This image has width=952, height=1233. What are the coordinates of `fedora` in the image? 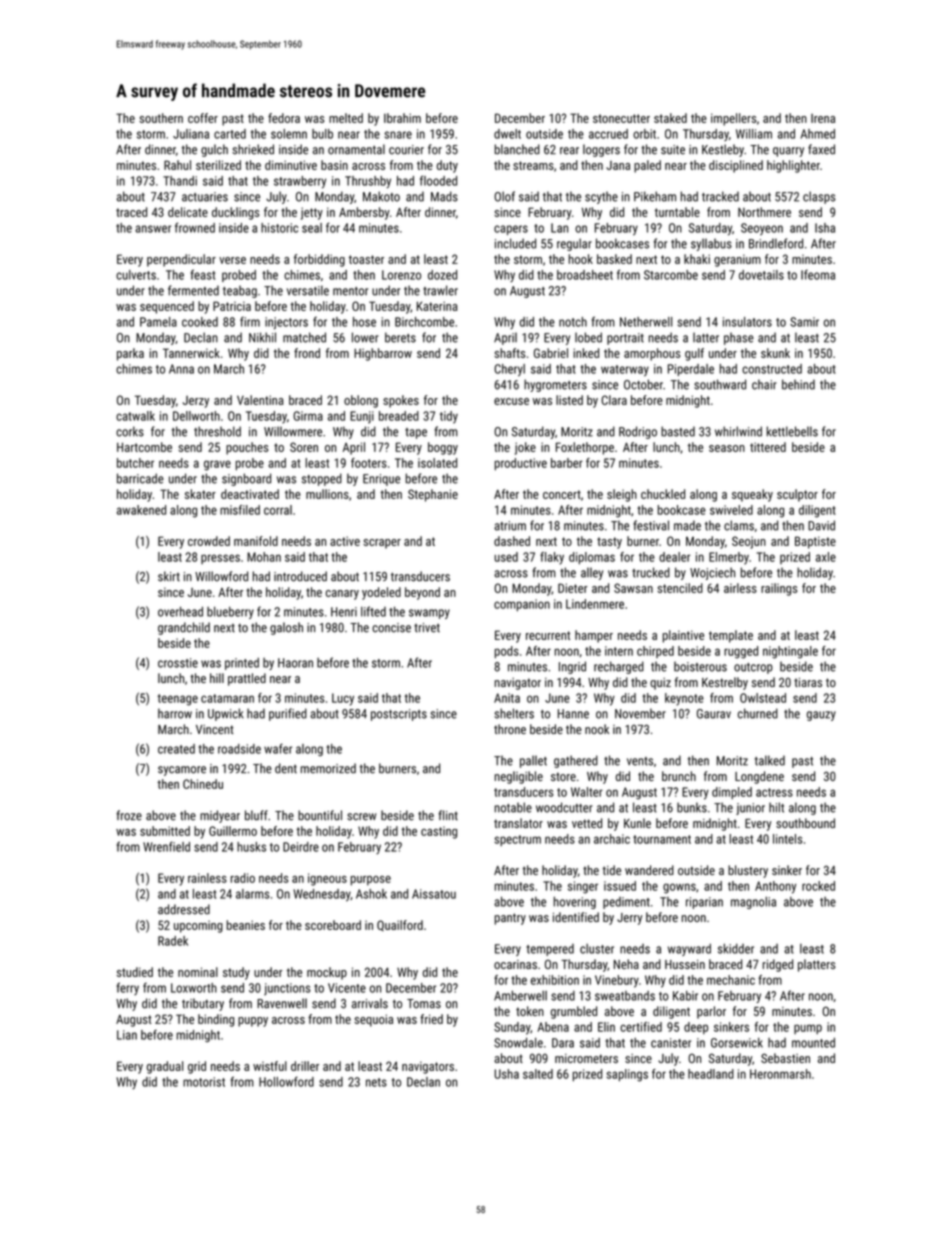 It's located at (284, 118).
